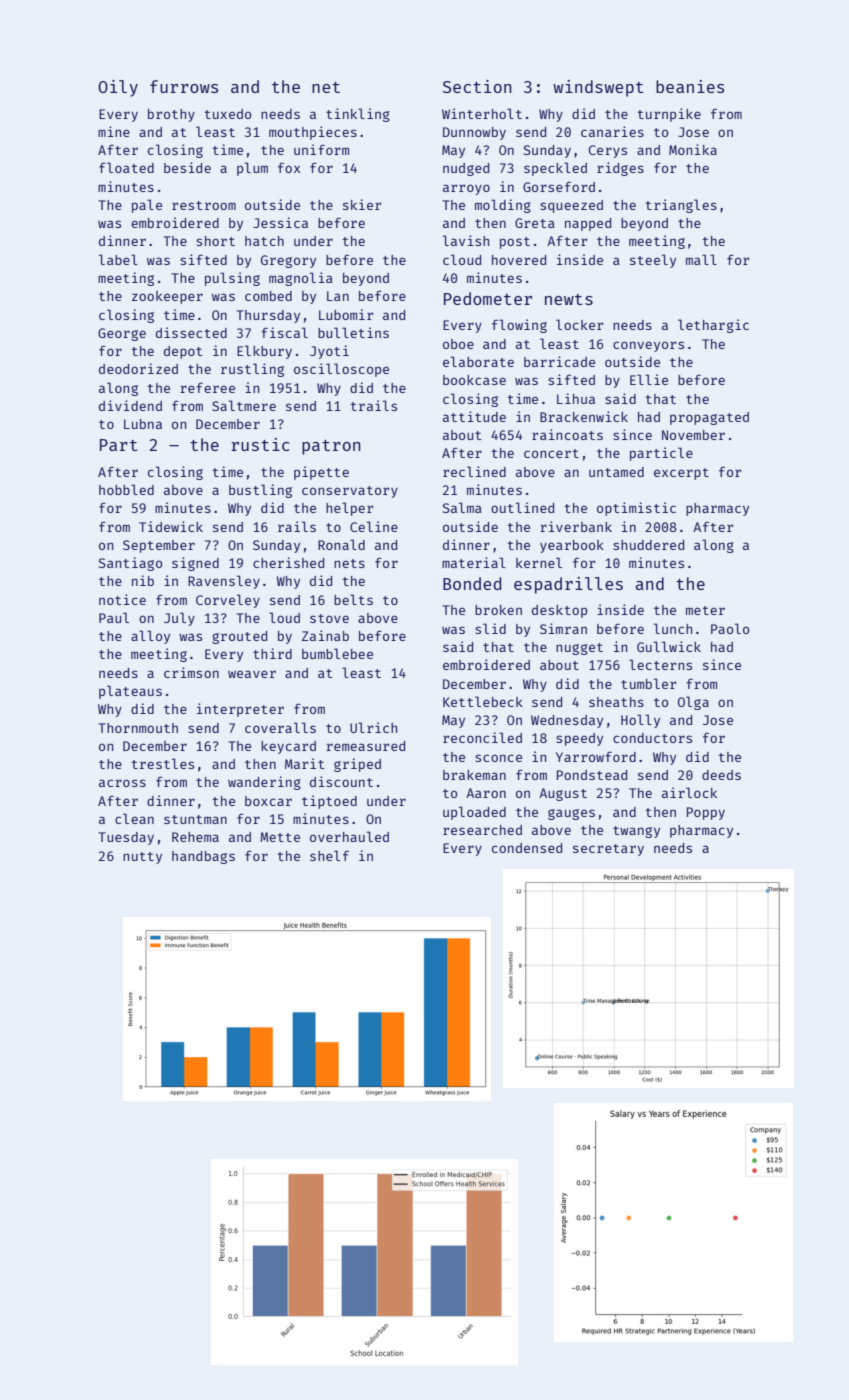 This page has width=849, height=1400. What do you see at coordinates (690, 86) in the page?
I see `beanies` at bounding box center [690, 86].
